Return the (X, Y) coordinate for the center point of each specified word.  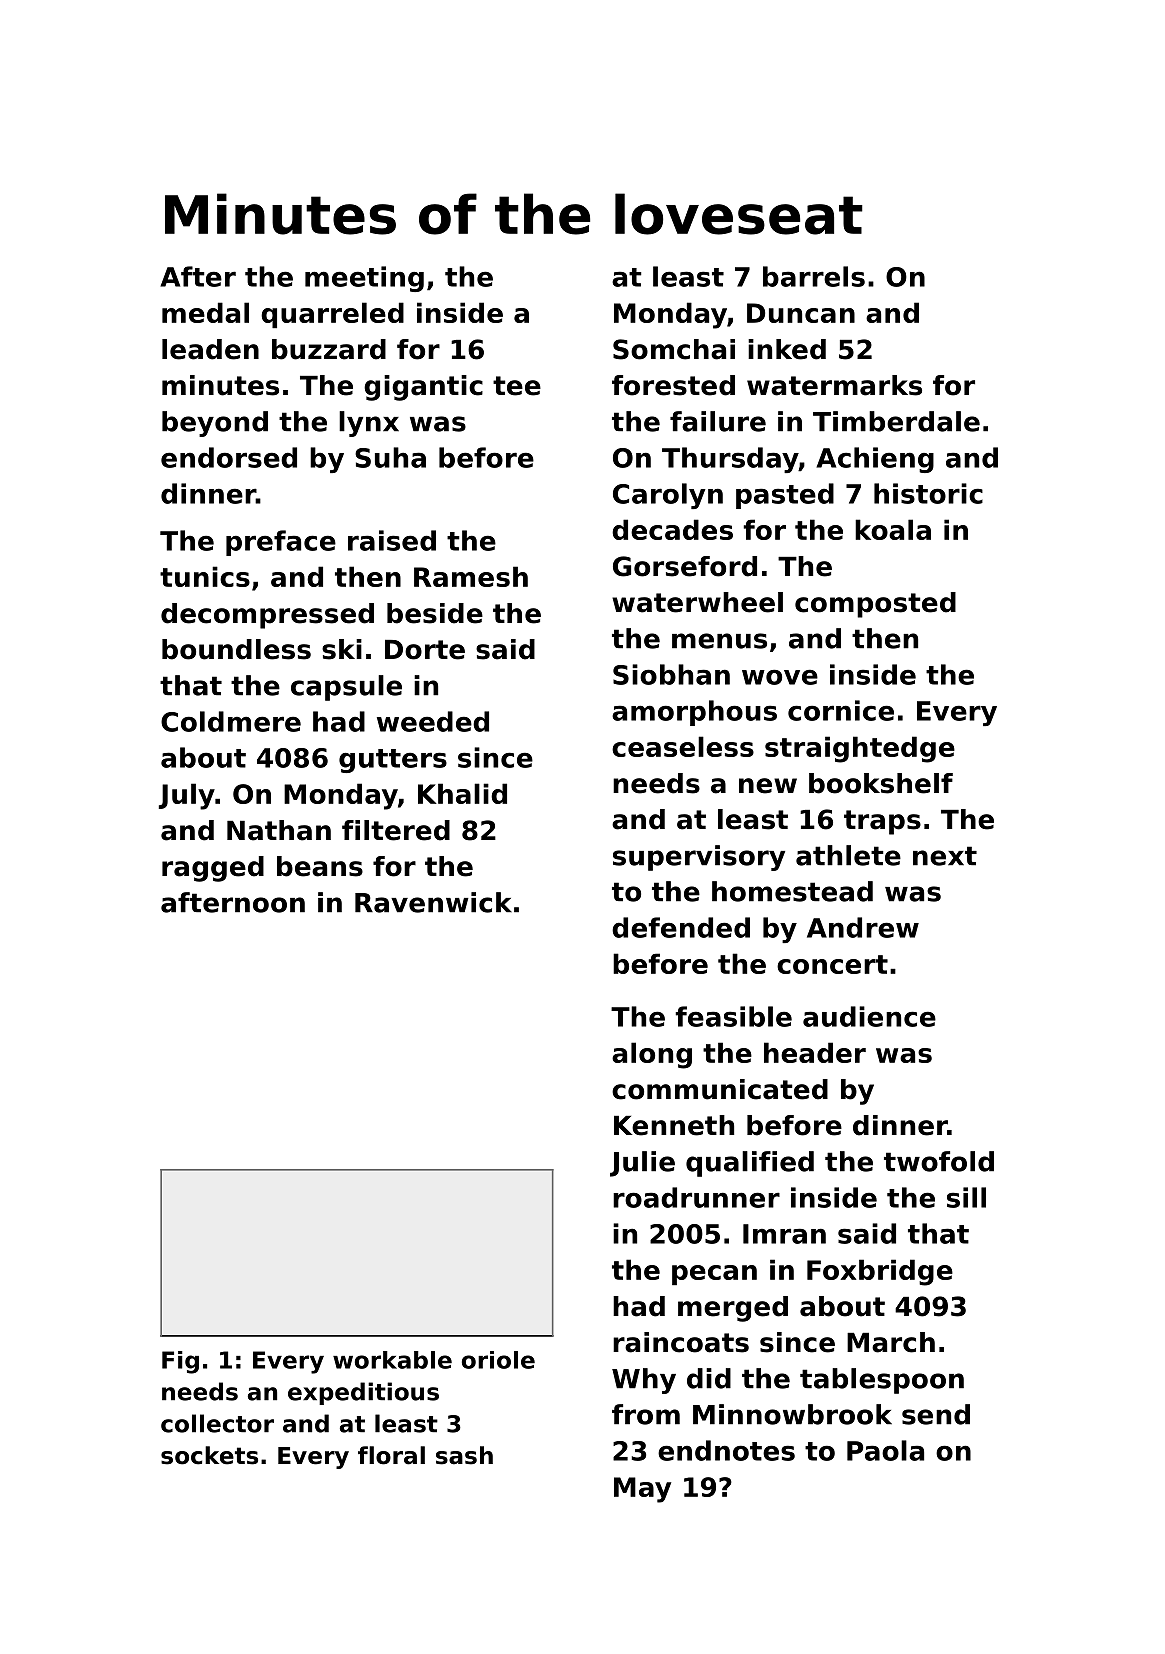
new (768, 786)
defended (681, 927)
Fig (180, 1362)
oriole (498, 1360)
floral (391, 1455)
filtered (396, 830)
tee (517, 386)
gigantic (423, 388)
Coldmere (231, 721)
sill (966, 1197)
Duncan (801, 313)
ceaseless (683, 746)
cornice (841, 710)
